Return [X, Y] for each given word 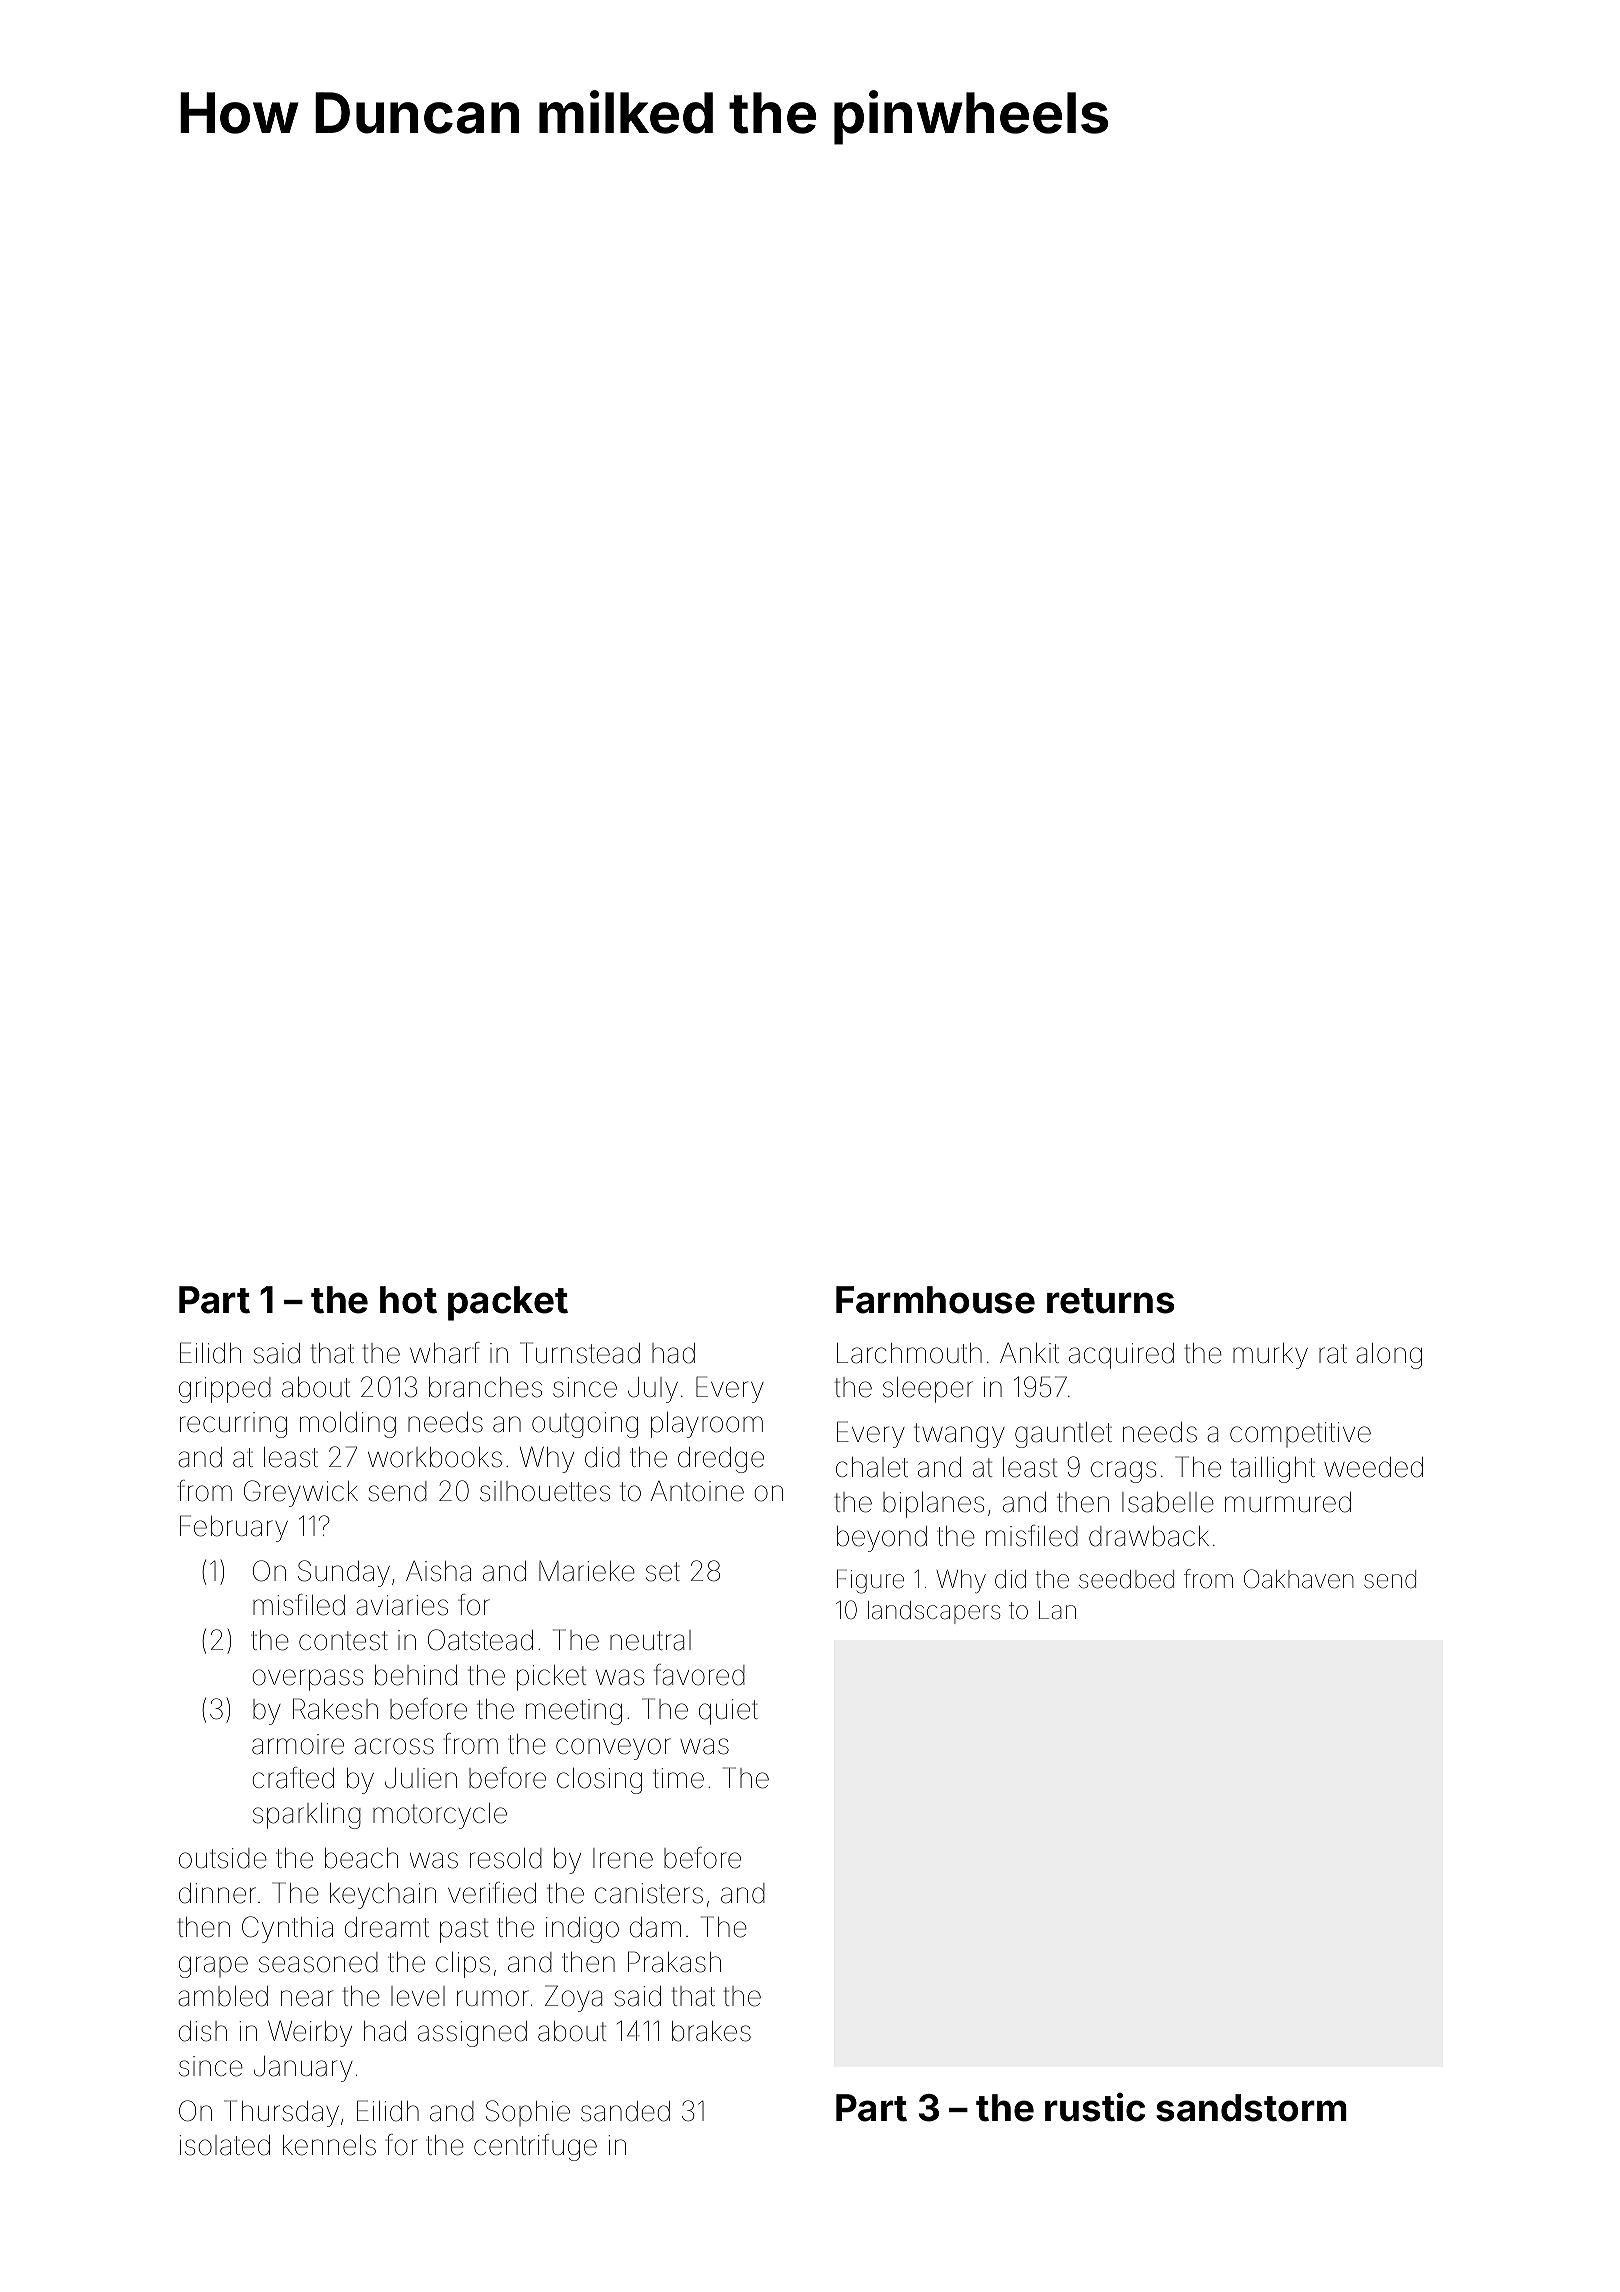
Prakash [674, 1962]
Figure [870, 1581]
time [678, 1778]
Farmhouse [935, 1300]
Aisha [438, 1571]
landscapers [934, 1612]
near [307, 1998]
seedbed [1126, 1579]
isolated [224, 2145]
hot [408, 1300]
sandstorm [1251, 2108]
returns [1111, 1301]
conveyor [613, 1749]
